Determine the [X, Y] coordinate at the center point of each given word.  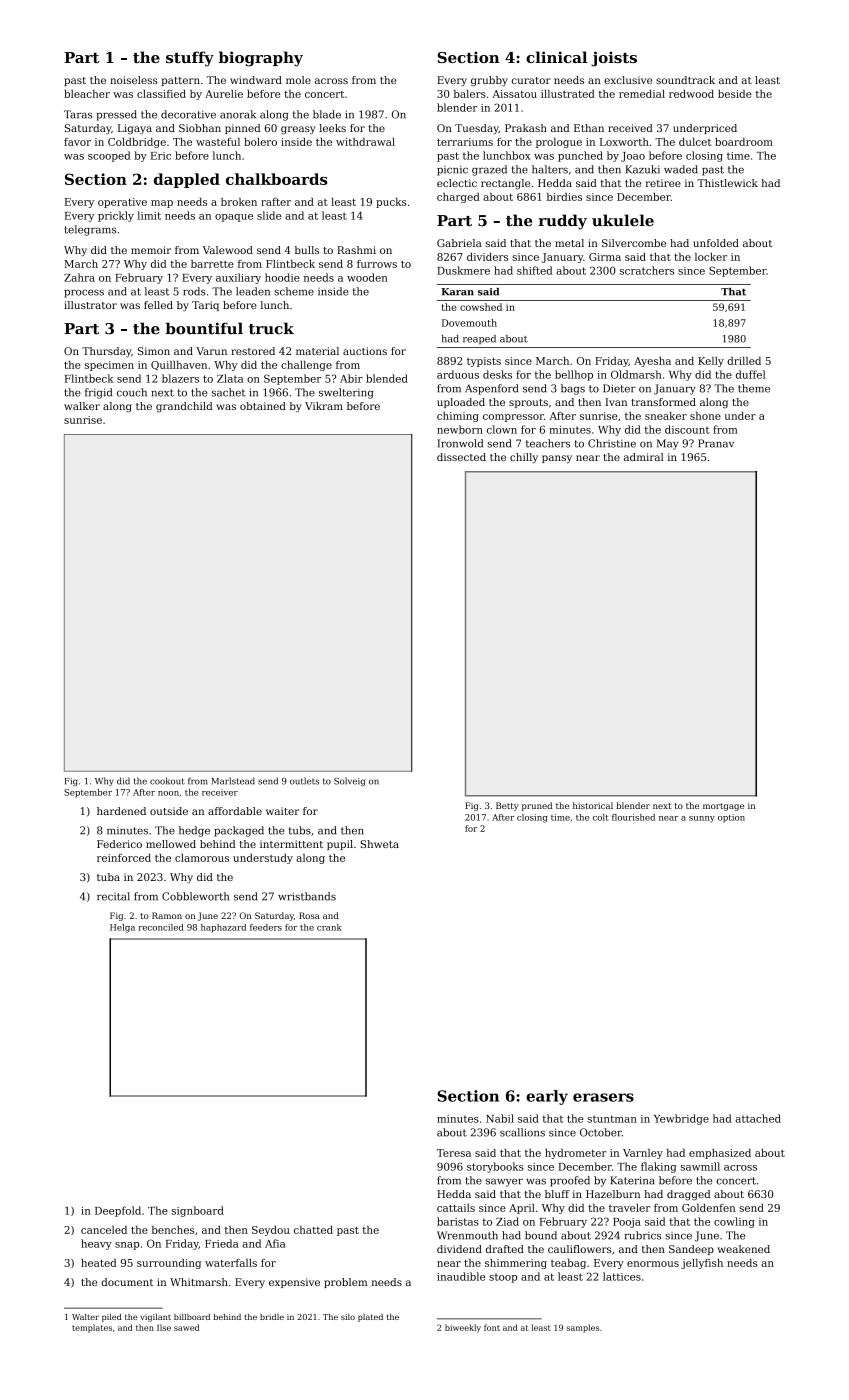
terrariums [465, 142]
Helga [122, 928]
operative [122, 203]
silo [348, 1317]
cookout [167, 781]
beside [735, 94]
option [731, 818]
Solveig [349, 781]
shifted [535, 270]
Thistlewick [727, 183]
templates [92, 1328]
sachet [229, 392]
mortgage [723, 807]
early [547, 1097]
